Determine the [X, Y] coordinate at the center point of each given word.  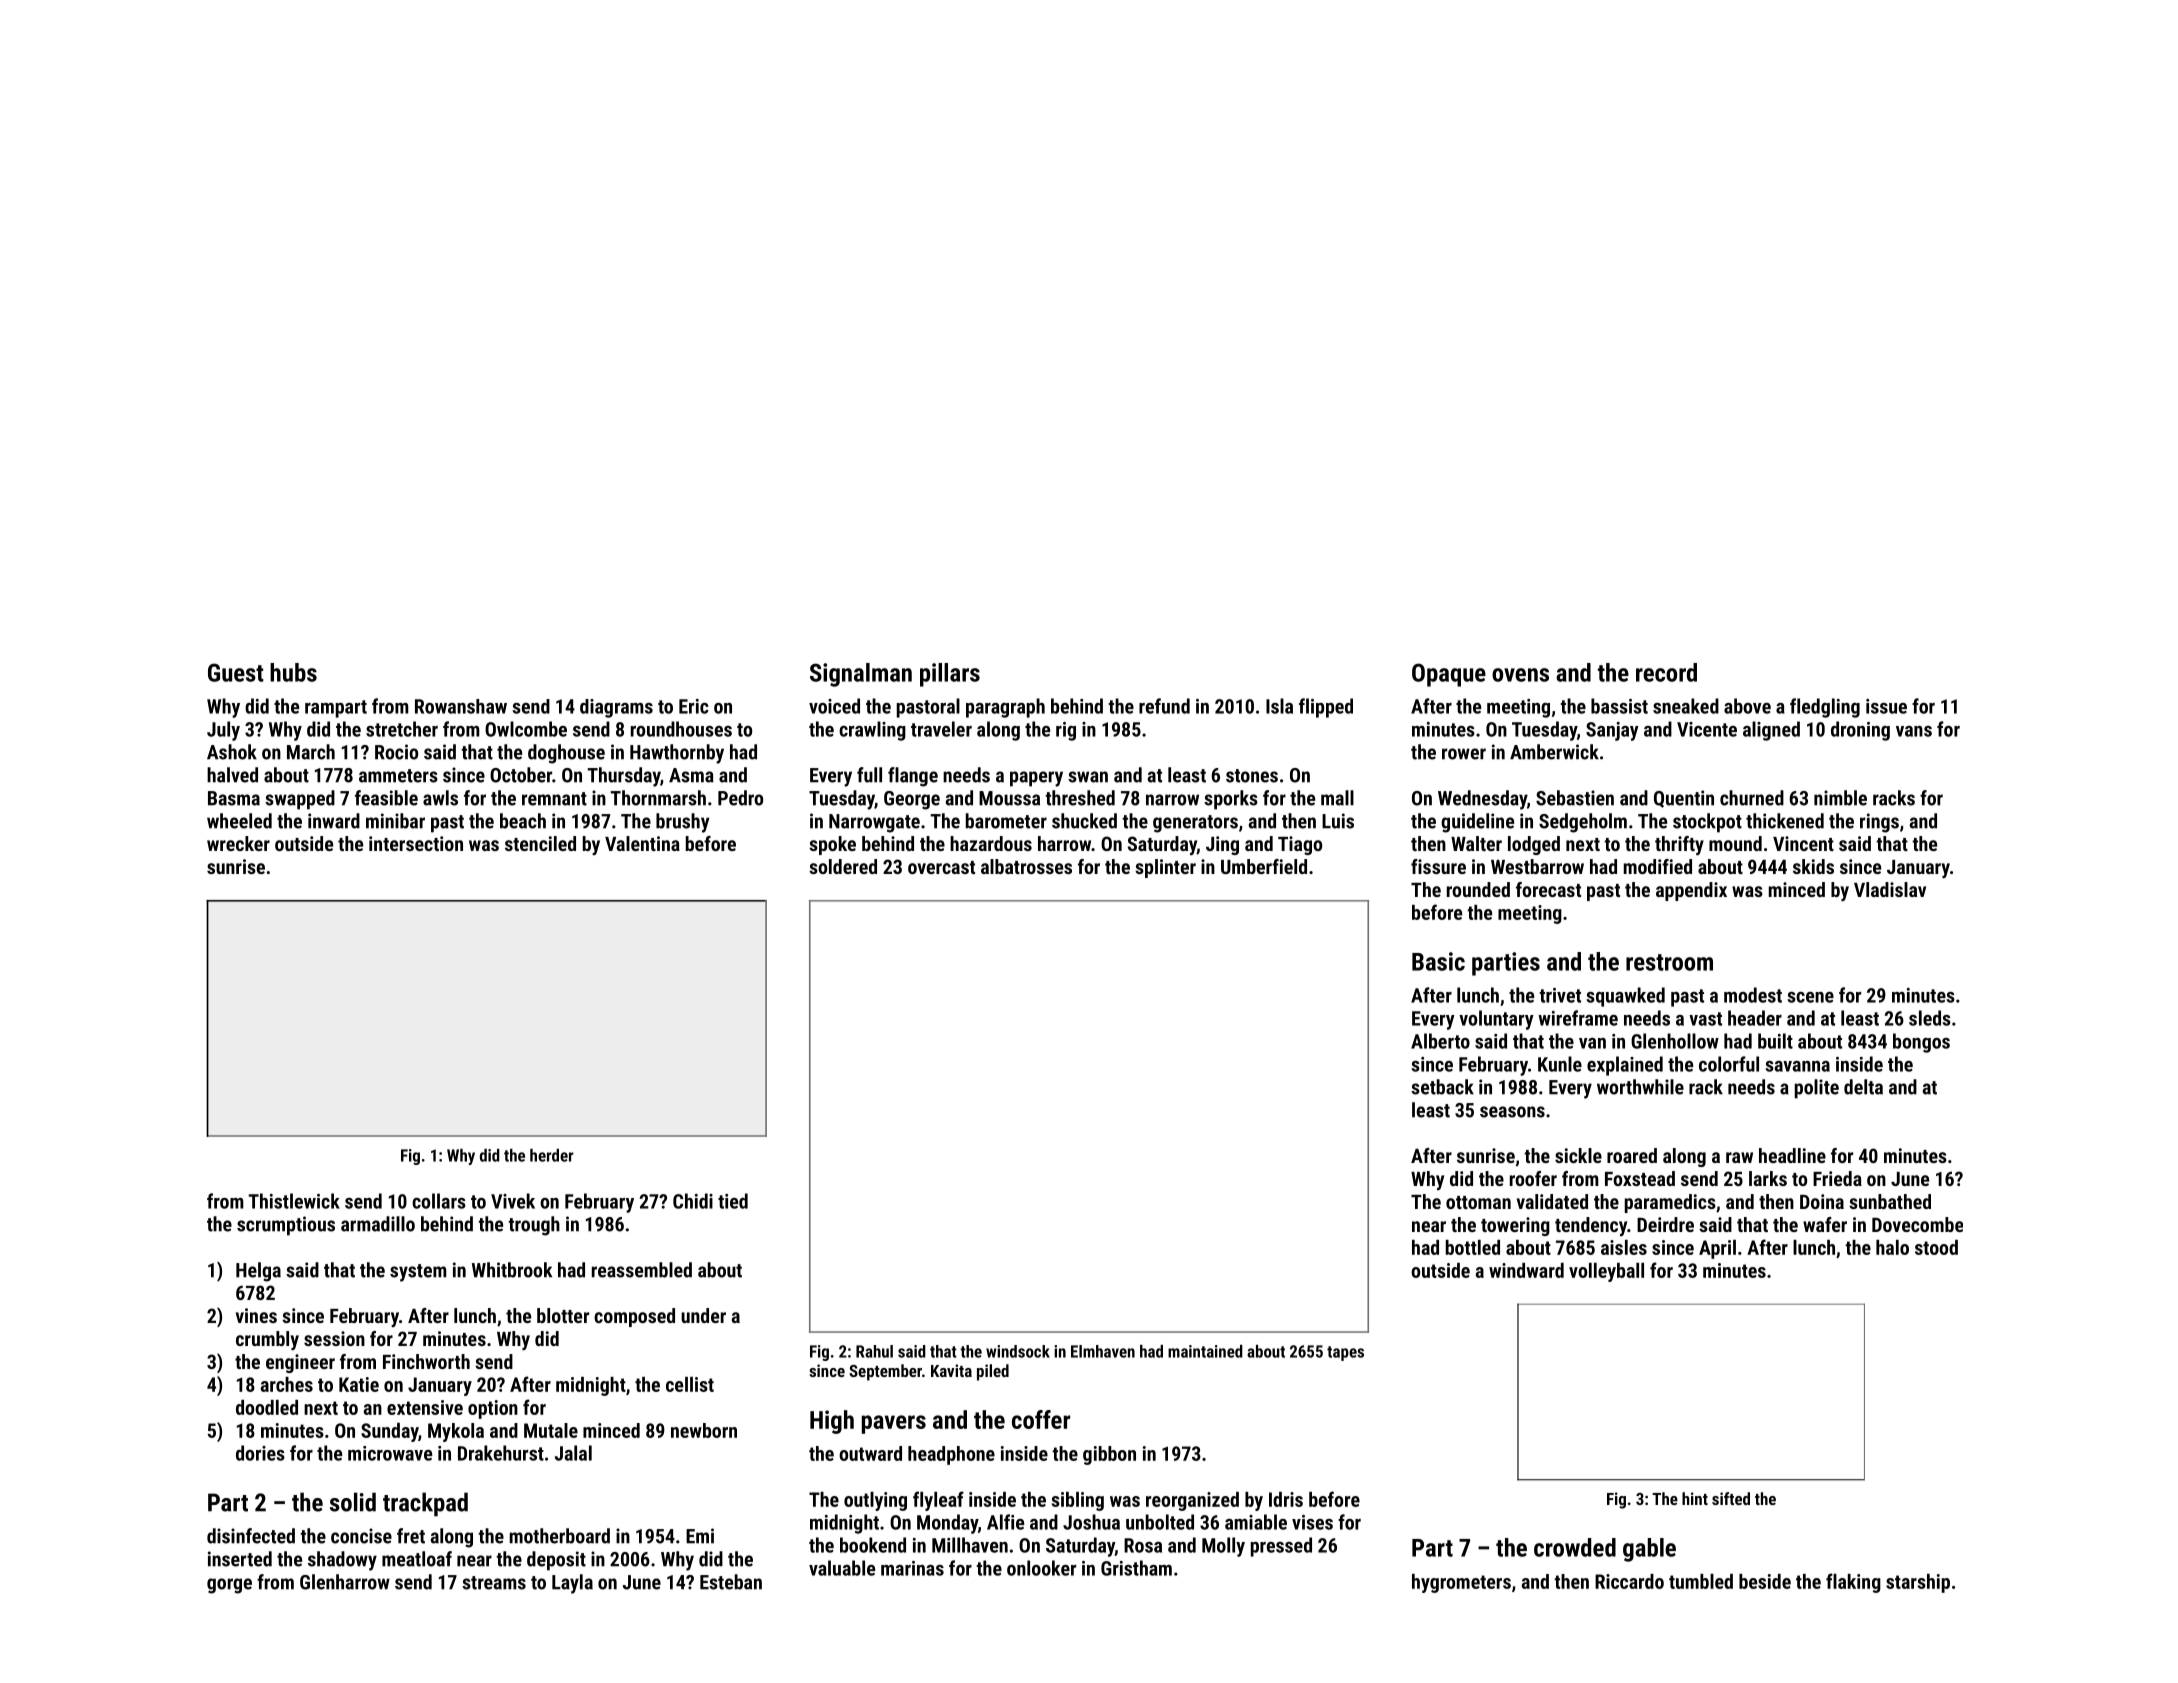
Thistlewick [294, 1201]
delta [1863, 1087]
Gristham [1136, 1568]
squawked [1625, 997]
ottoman [1478, 1202]
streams [494, 1583]
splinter [1165, 868]
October [521, 775]
